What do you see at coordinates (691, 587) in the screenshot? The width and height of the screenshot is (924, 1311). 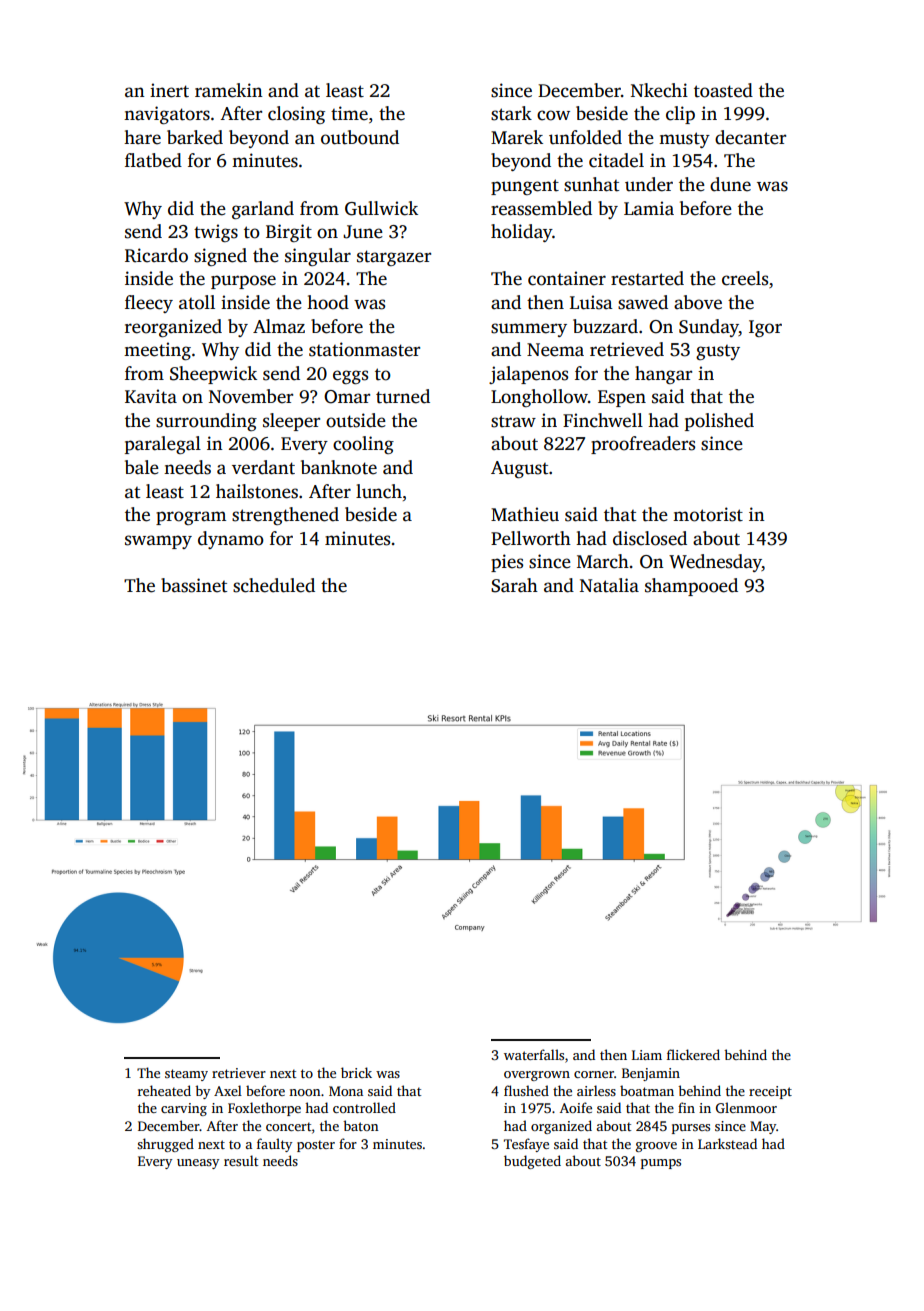 I see `shampooed` at bounding box center [691, 587].
